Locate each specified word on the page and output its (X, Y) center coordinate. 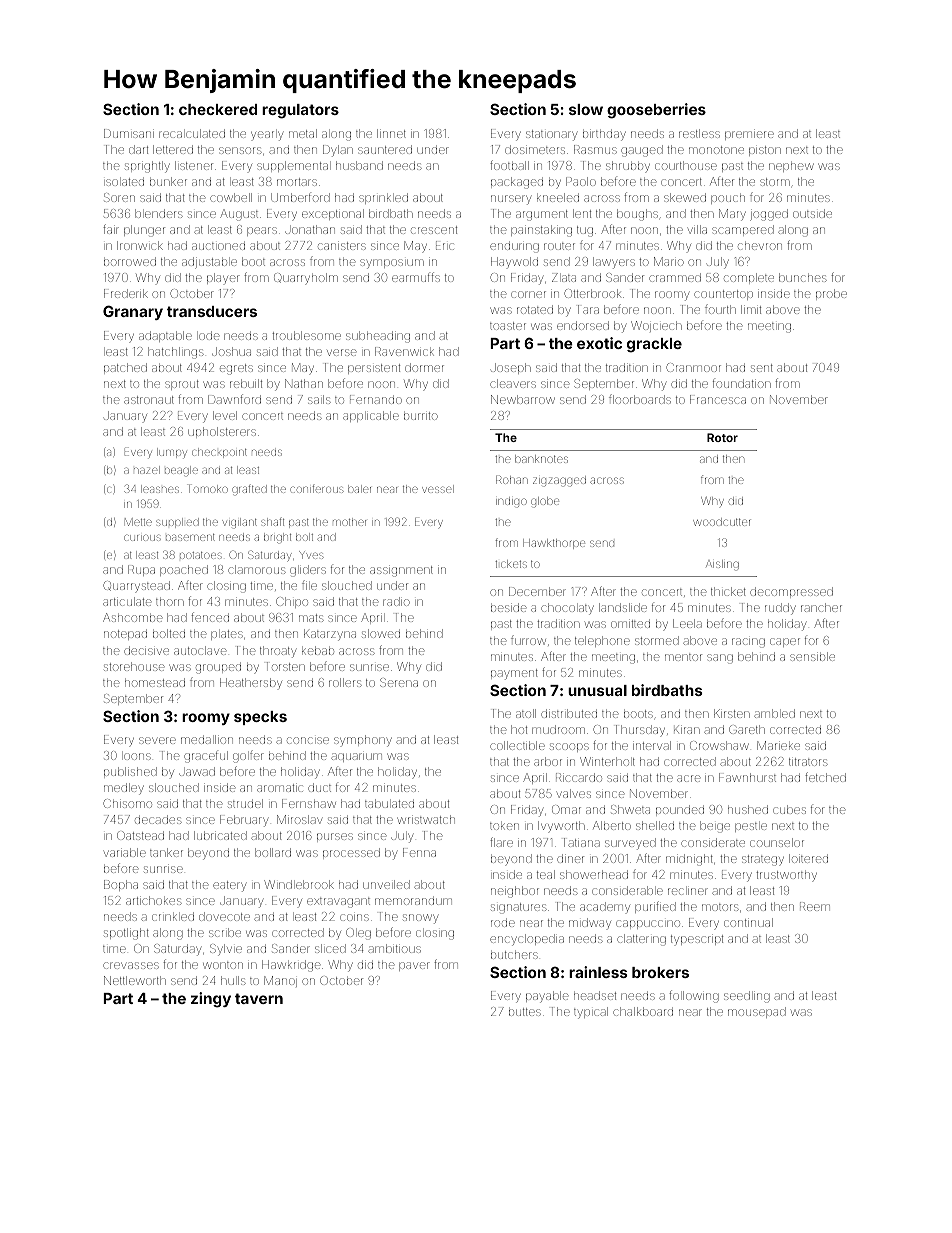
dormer (424, 367)
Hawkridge (291, 966)
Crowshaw (719, 745)
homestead (155, 682)
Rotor (722, 437)
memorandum (413, 900)
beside (508, 607)
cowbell (231, 197)
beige (715, 827)
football (509, 165)
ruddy (780, 609)
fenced (210, 617)
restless (699, 133)
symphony (363, 741)
